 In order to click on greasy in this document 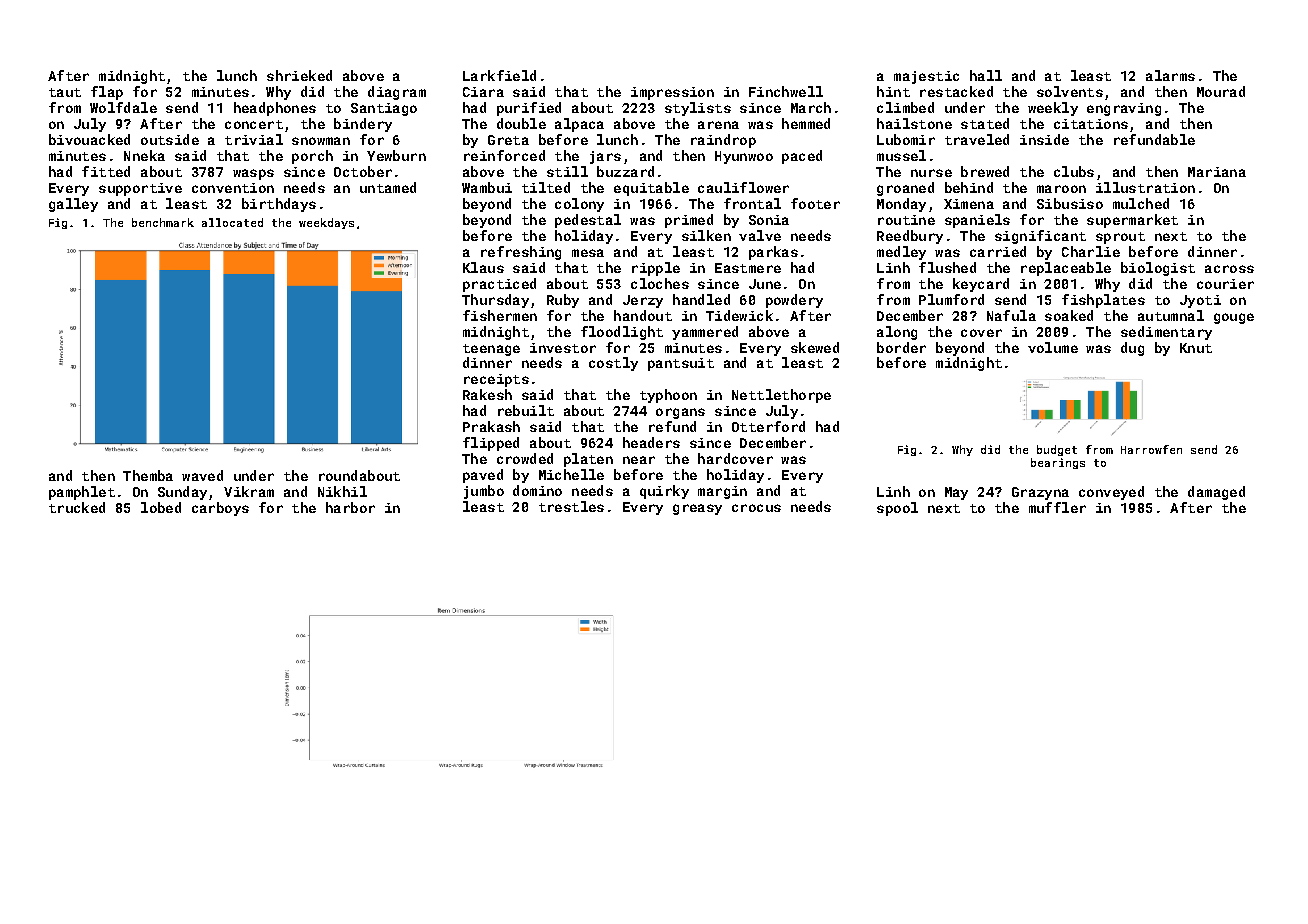, I will do `click(697, 509)`.
